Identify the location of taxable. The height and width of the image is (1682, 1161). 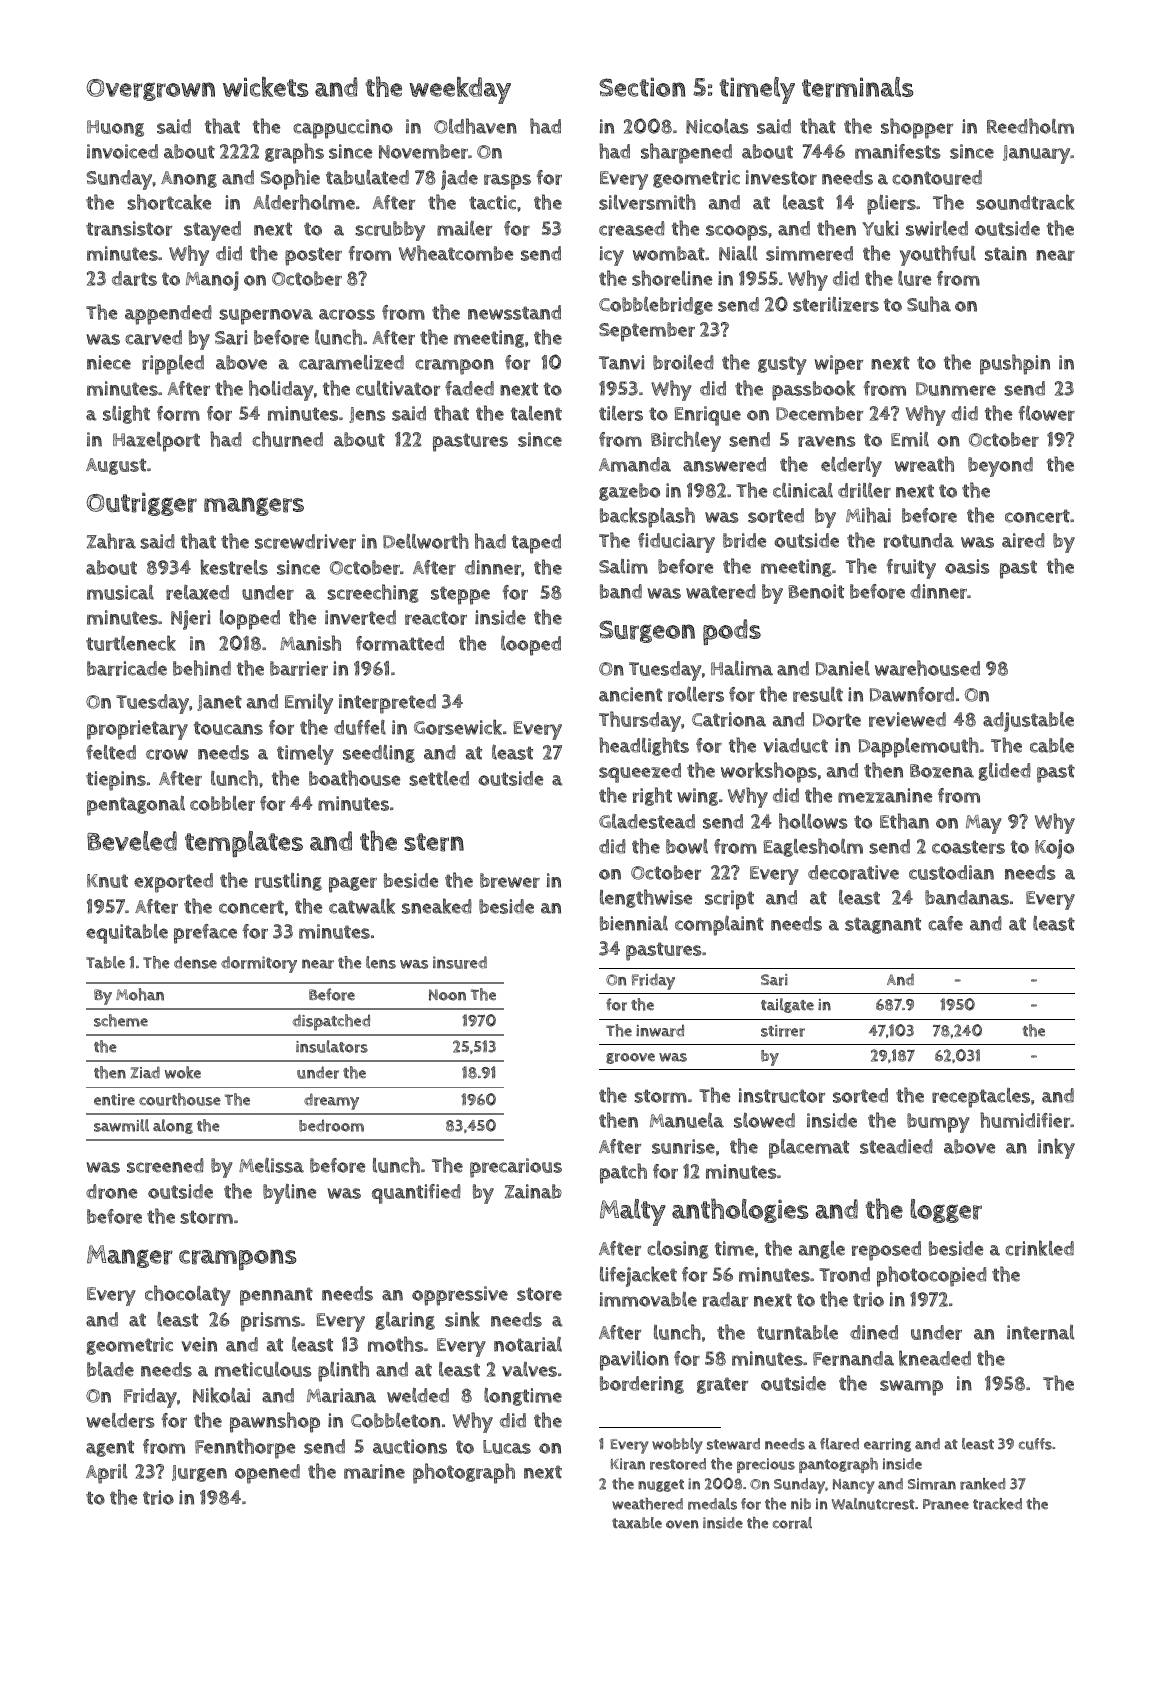
(637, 1523).
